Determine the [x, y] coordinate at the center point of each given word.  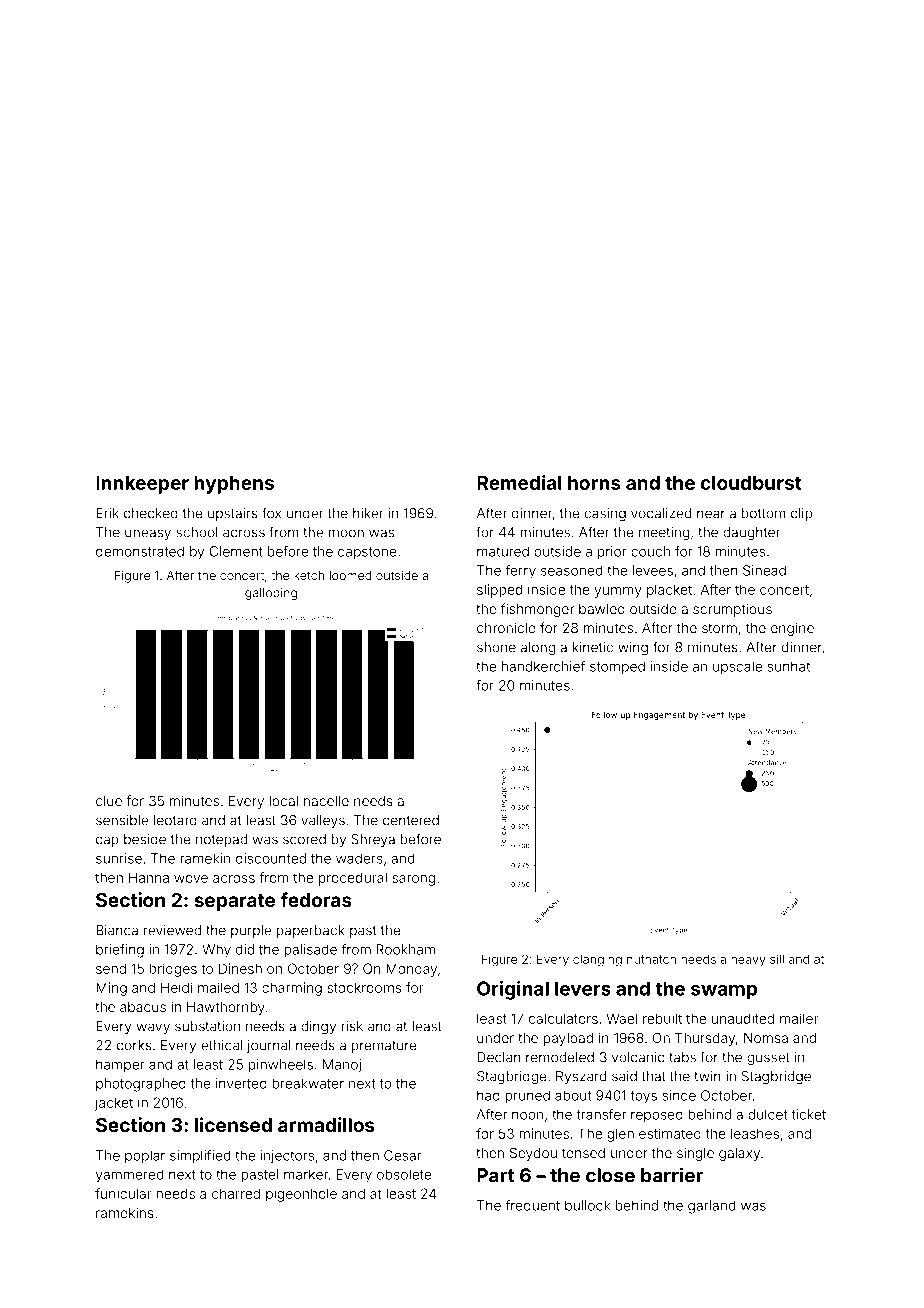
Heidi [176, 987]
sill [777, 959]
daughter [751, 533]
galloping [271, 594]
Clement [236, 551]
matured [503, 551]
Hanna [149, 877]
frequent [532, 1206]
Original [513, 990]
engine [792, 629]
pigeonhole [301, 1195]
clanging [597, 960]
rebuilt [662, 1018]
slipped [499, 591]
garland [711, 1207]
